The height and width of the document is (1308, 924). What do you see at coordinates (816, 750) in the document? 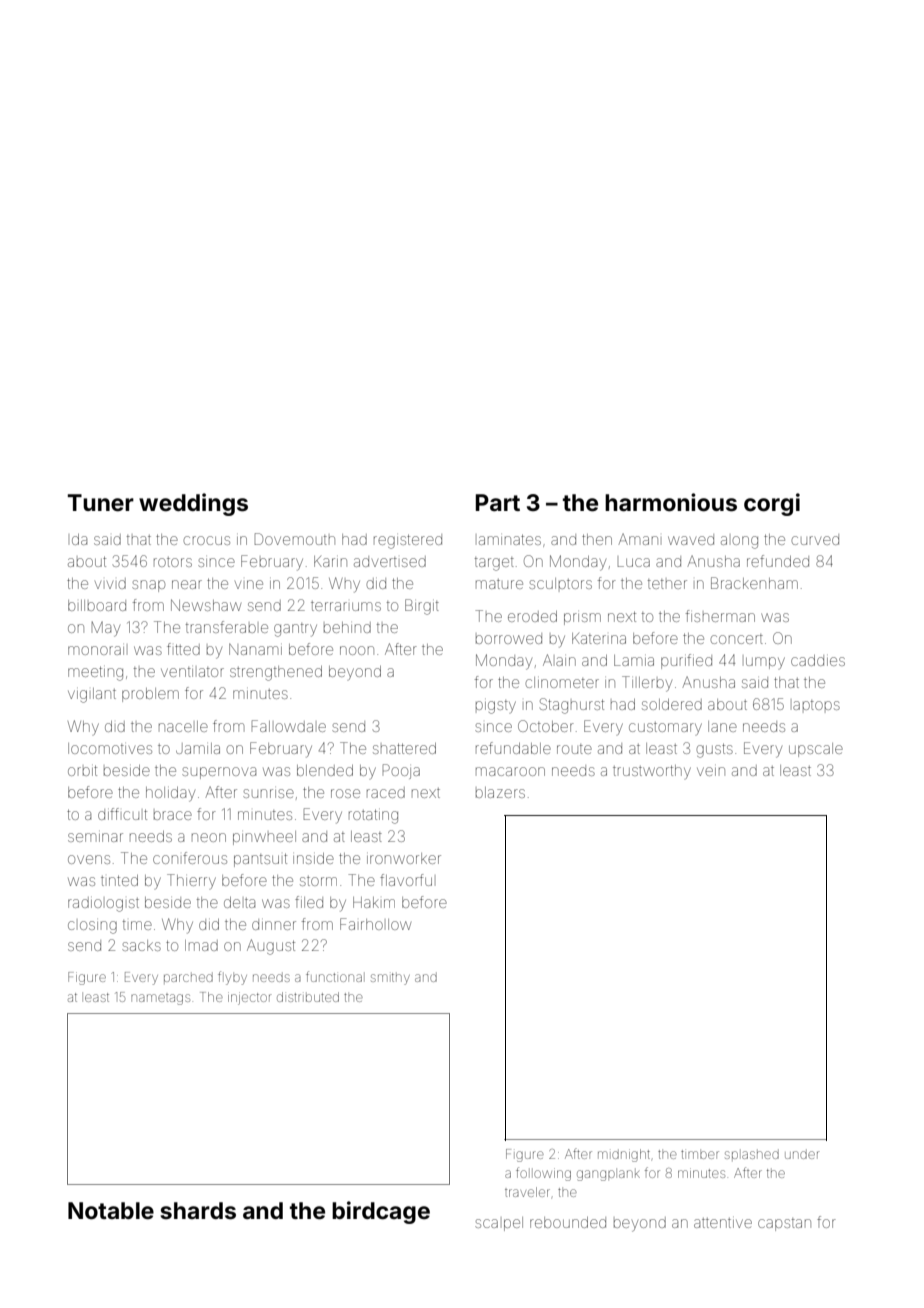
I see `upscale` at bounding box center [816, 750].
